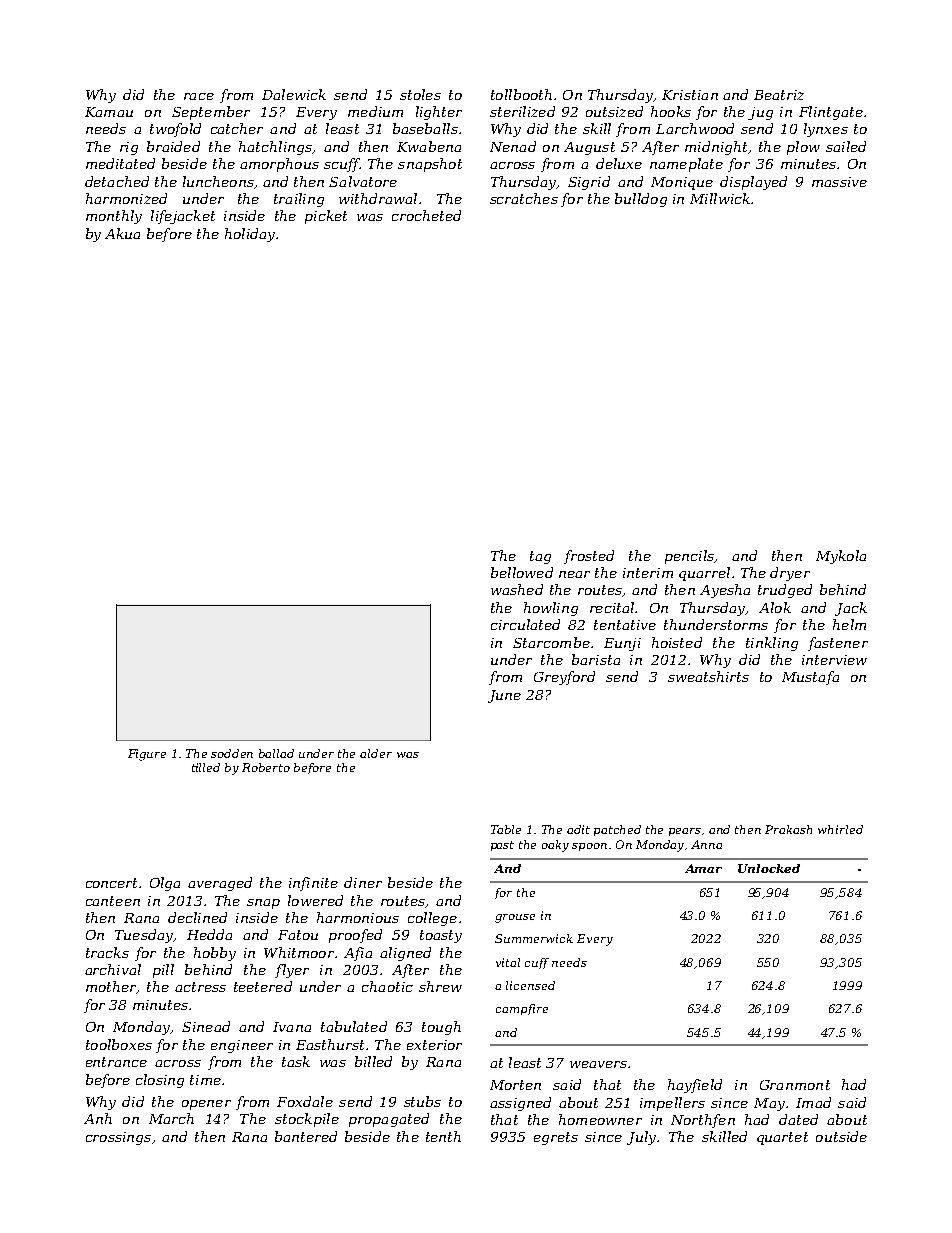 The width and height of the document is (952, 1233). I want to click on exterior, so click(434, 1045).
